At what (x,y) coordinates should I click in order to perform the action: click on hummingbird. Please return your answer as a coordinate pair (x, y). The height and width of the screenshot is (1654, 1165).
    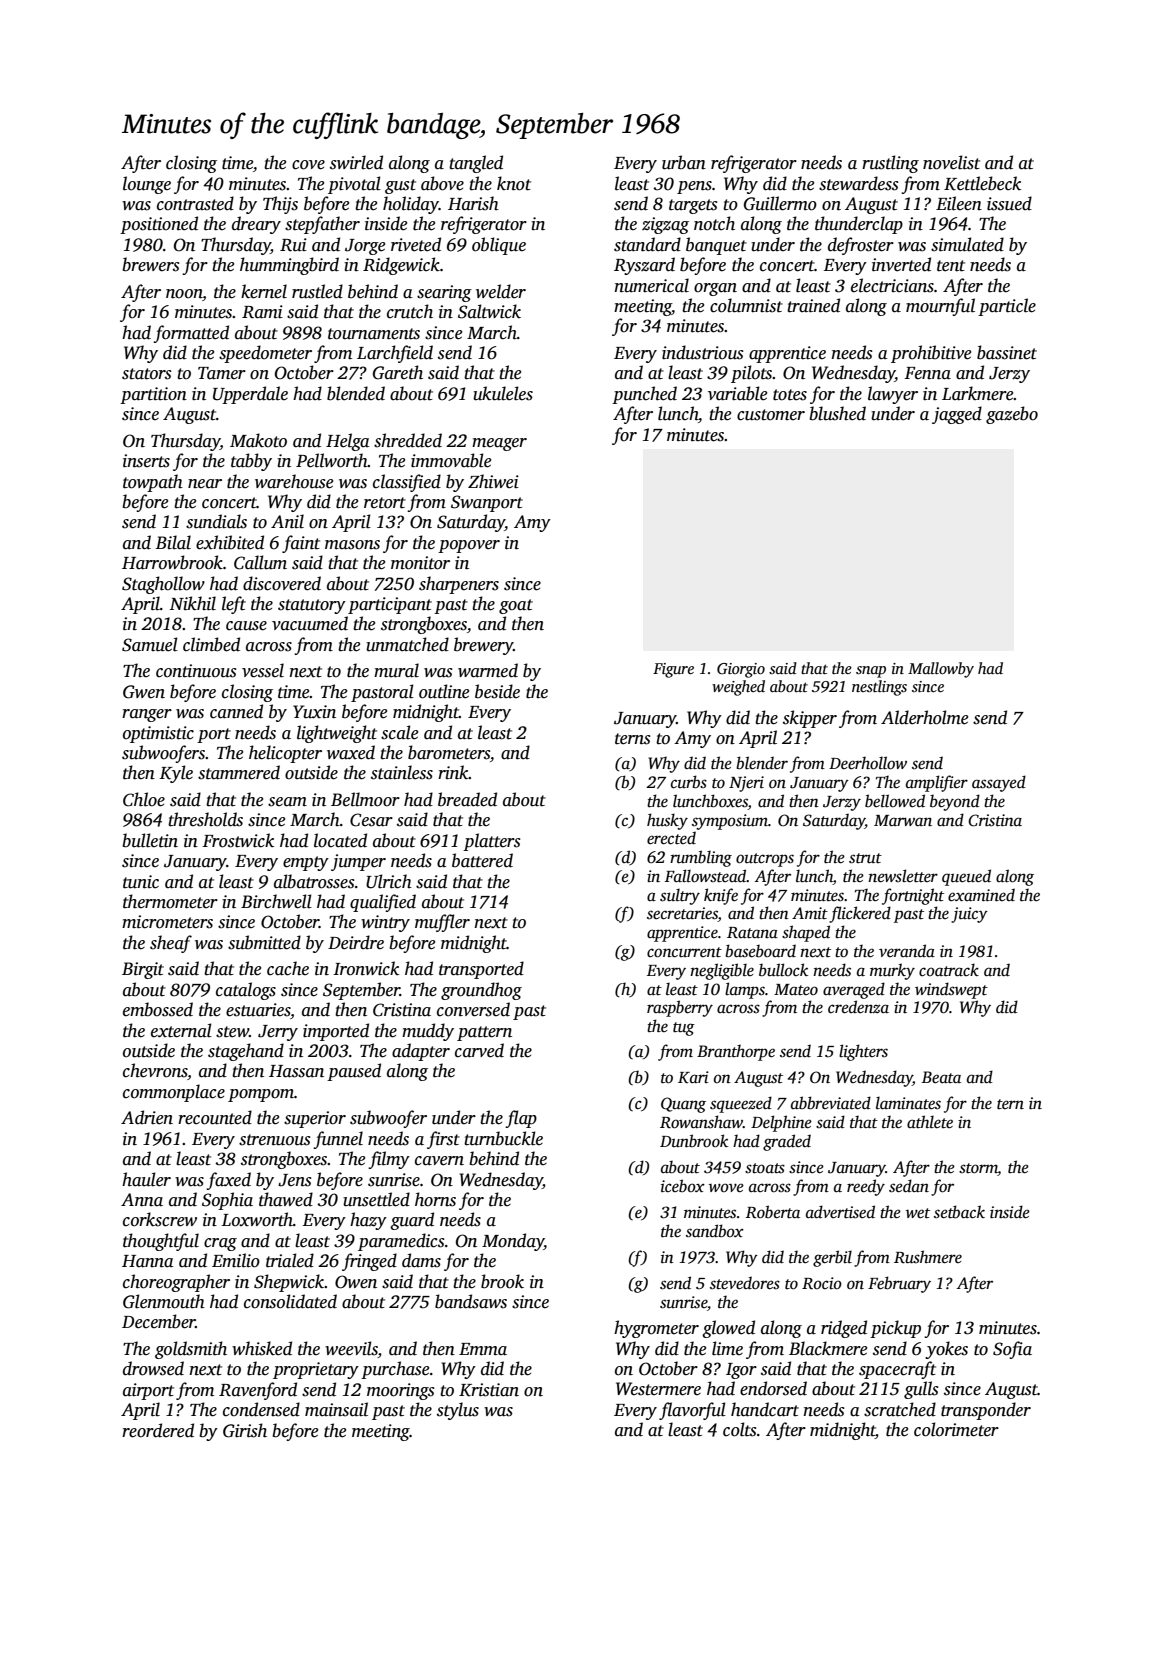
    Looking at the image, I should click on (289, 266).
